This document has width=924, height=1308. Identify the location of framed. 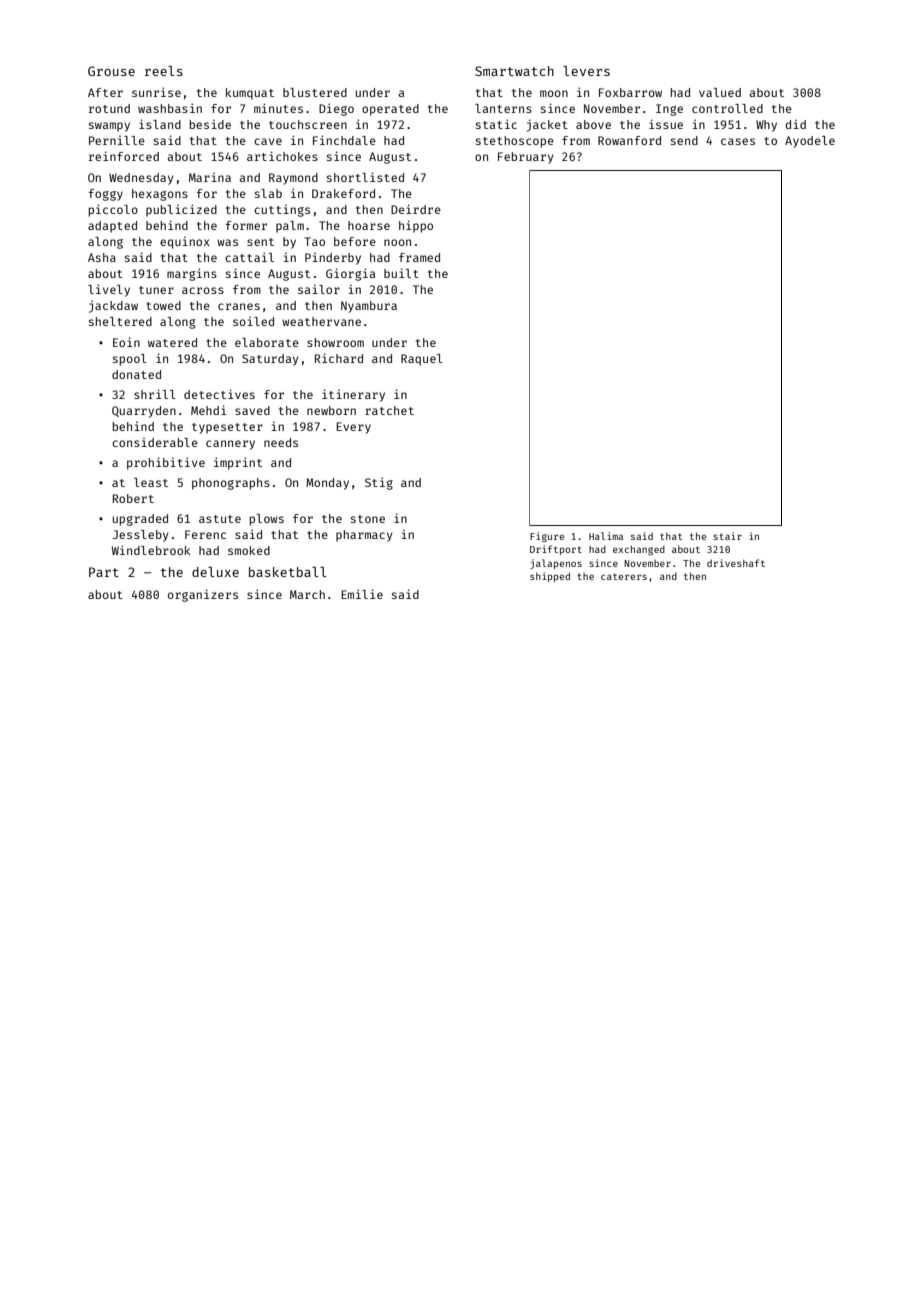
(419, 257).
